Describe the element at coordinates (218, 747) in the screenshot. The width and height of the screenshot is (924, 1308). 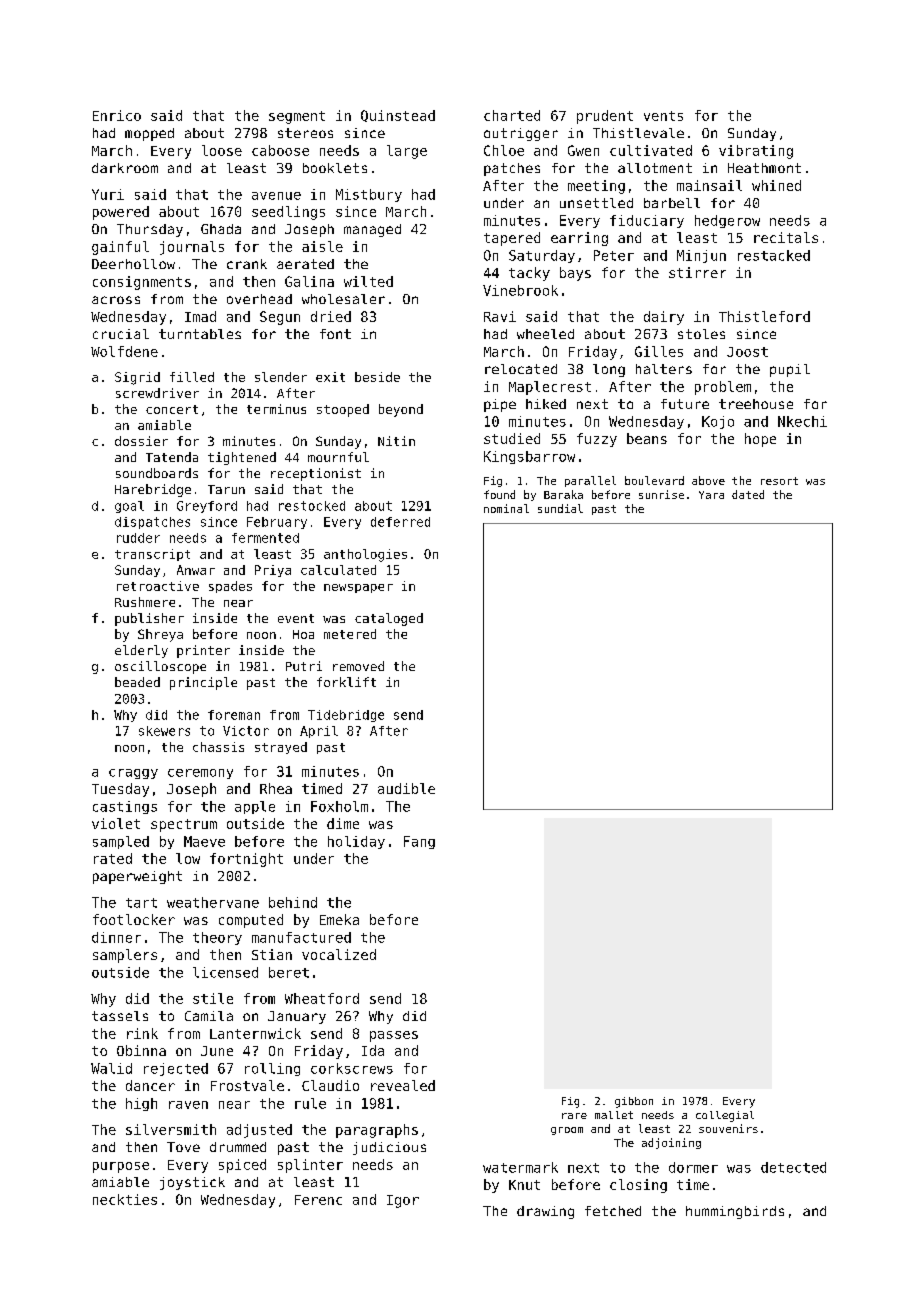
I see `chassis` at that location.
